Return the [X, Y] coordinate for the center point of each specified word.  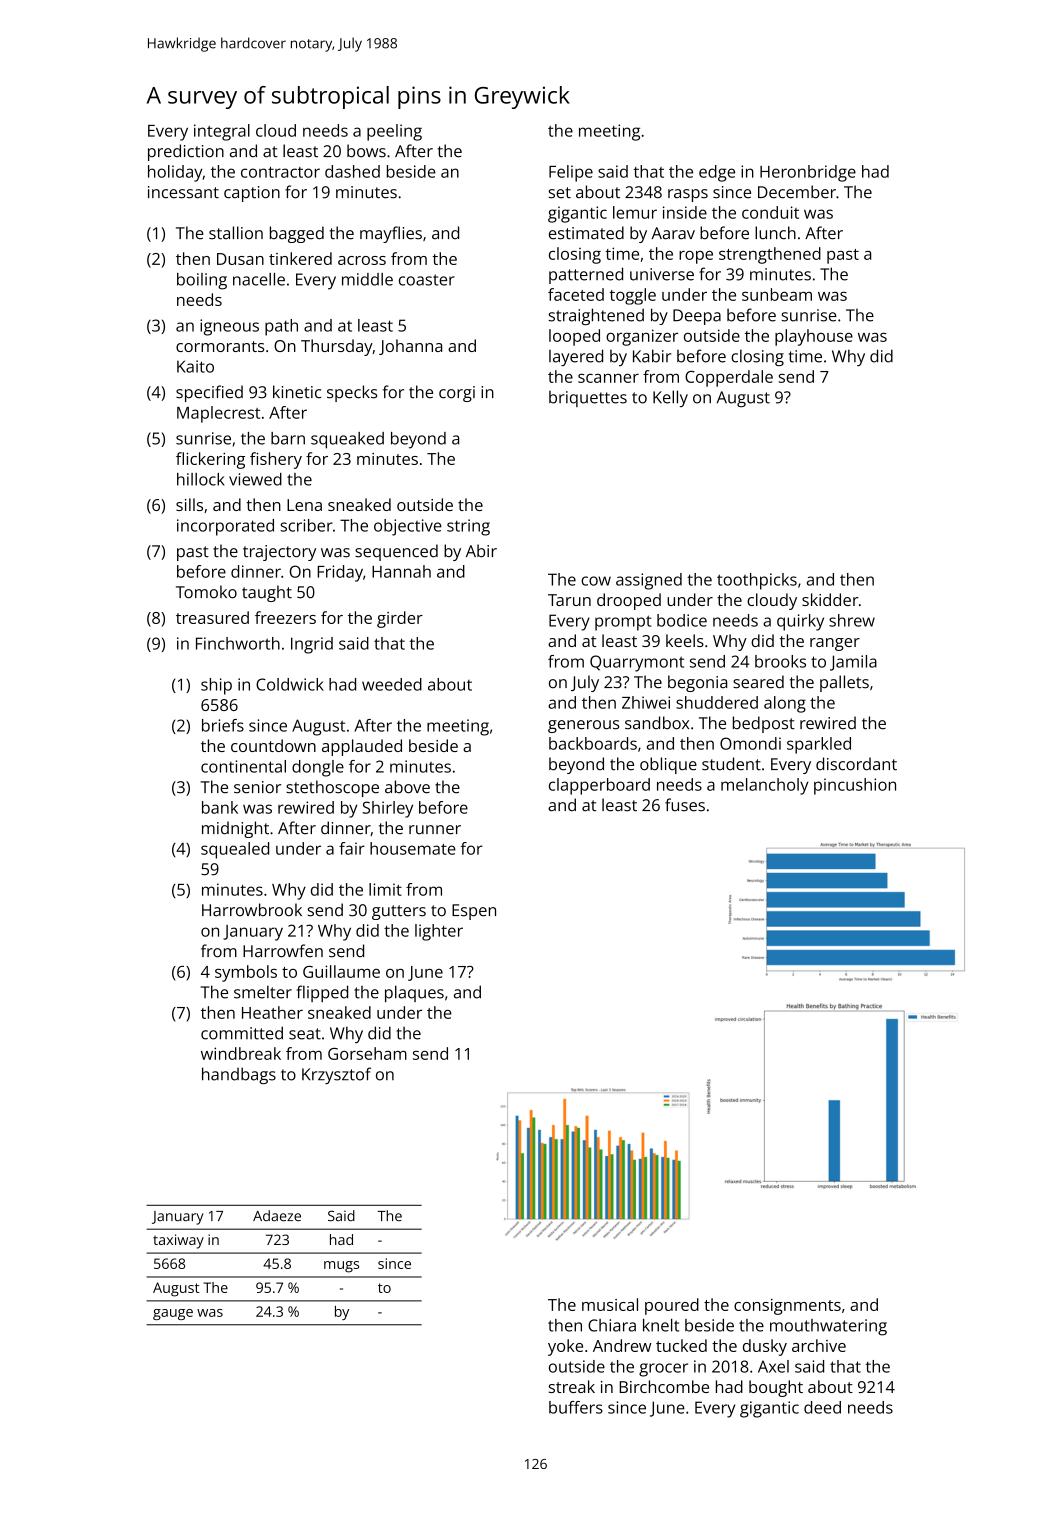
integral [222, 132]
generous [583, 726]
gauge [173, 1314]
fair [352, 848]
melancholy [765, 786]
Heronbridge [808, 173]
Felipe [571, 173]
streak [572, 1386]
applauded [362, 747]
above [407, 787]
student [731, 764]
